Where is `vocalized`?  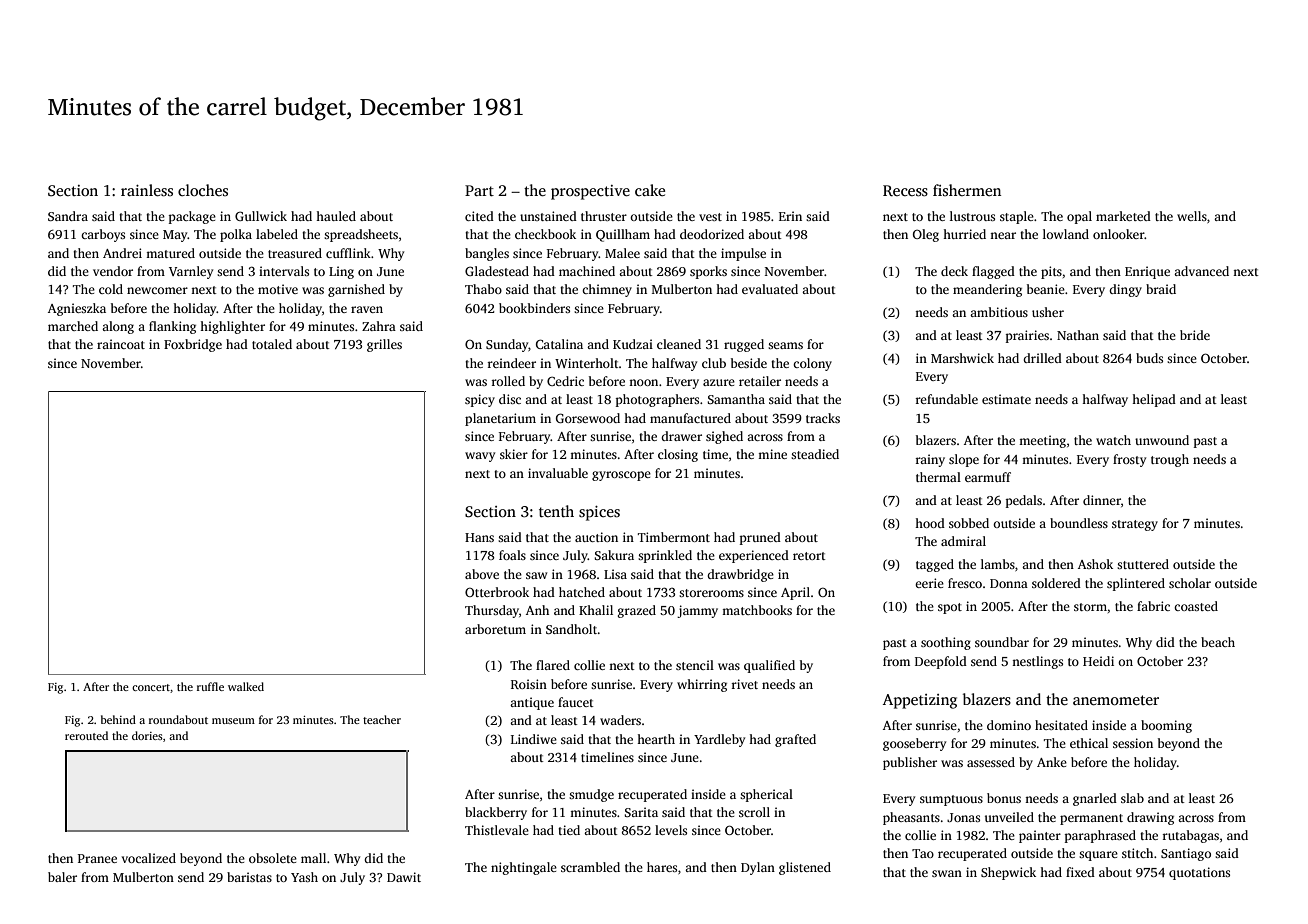
vocalized is located at coordinates (149, 858).
